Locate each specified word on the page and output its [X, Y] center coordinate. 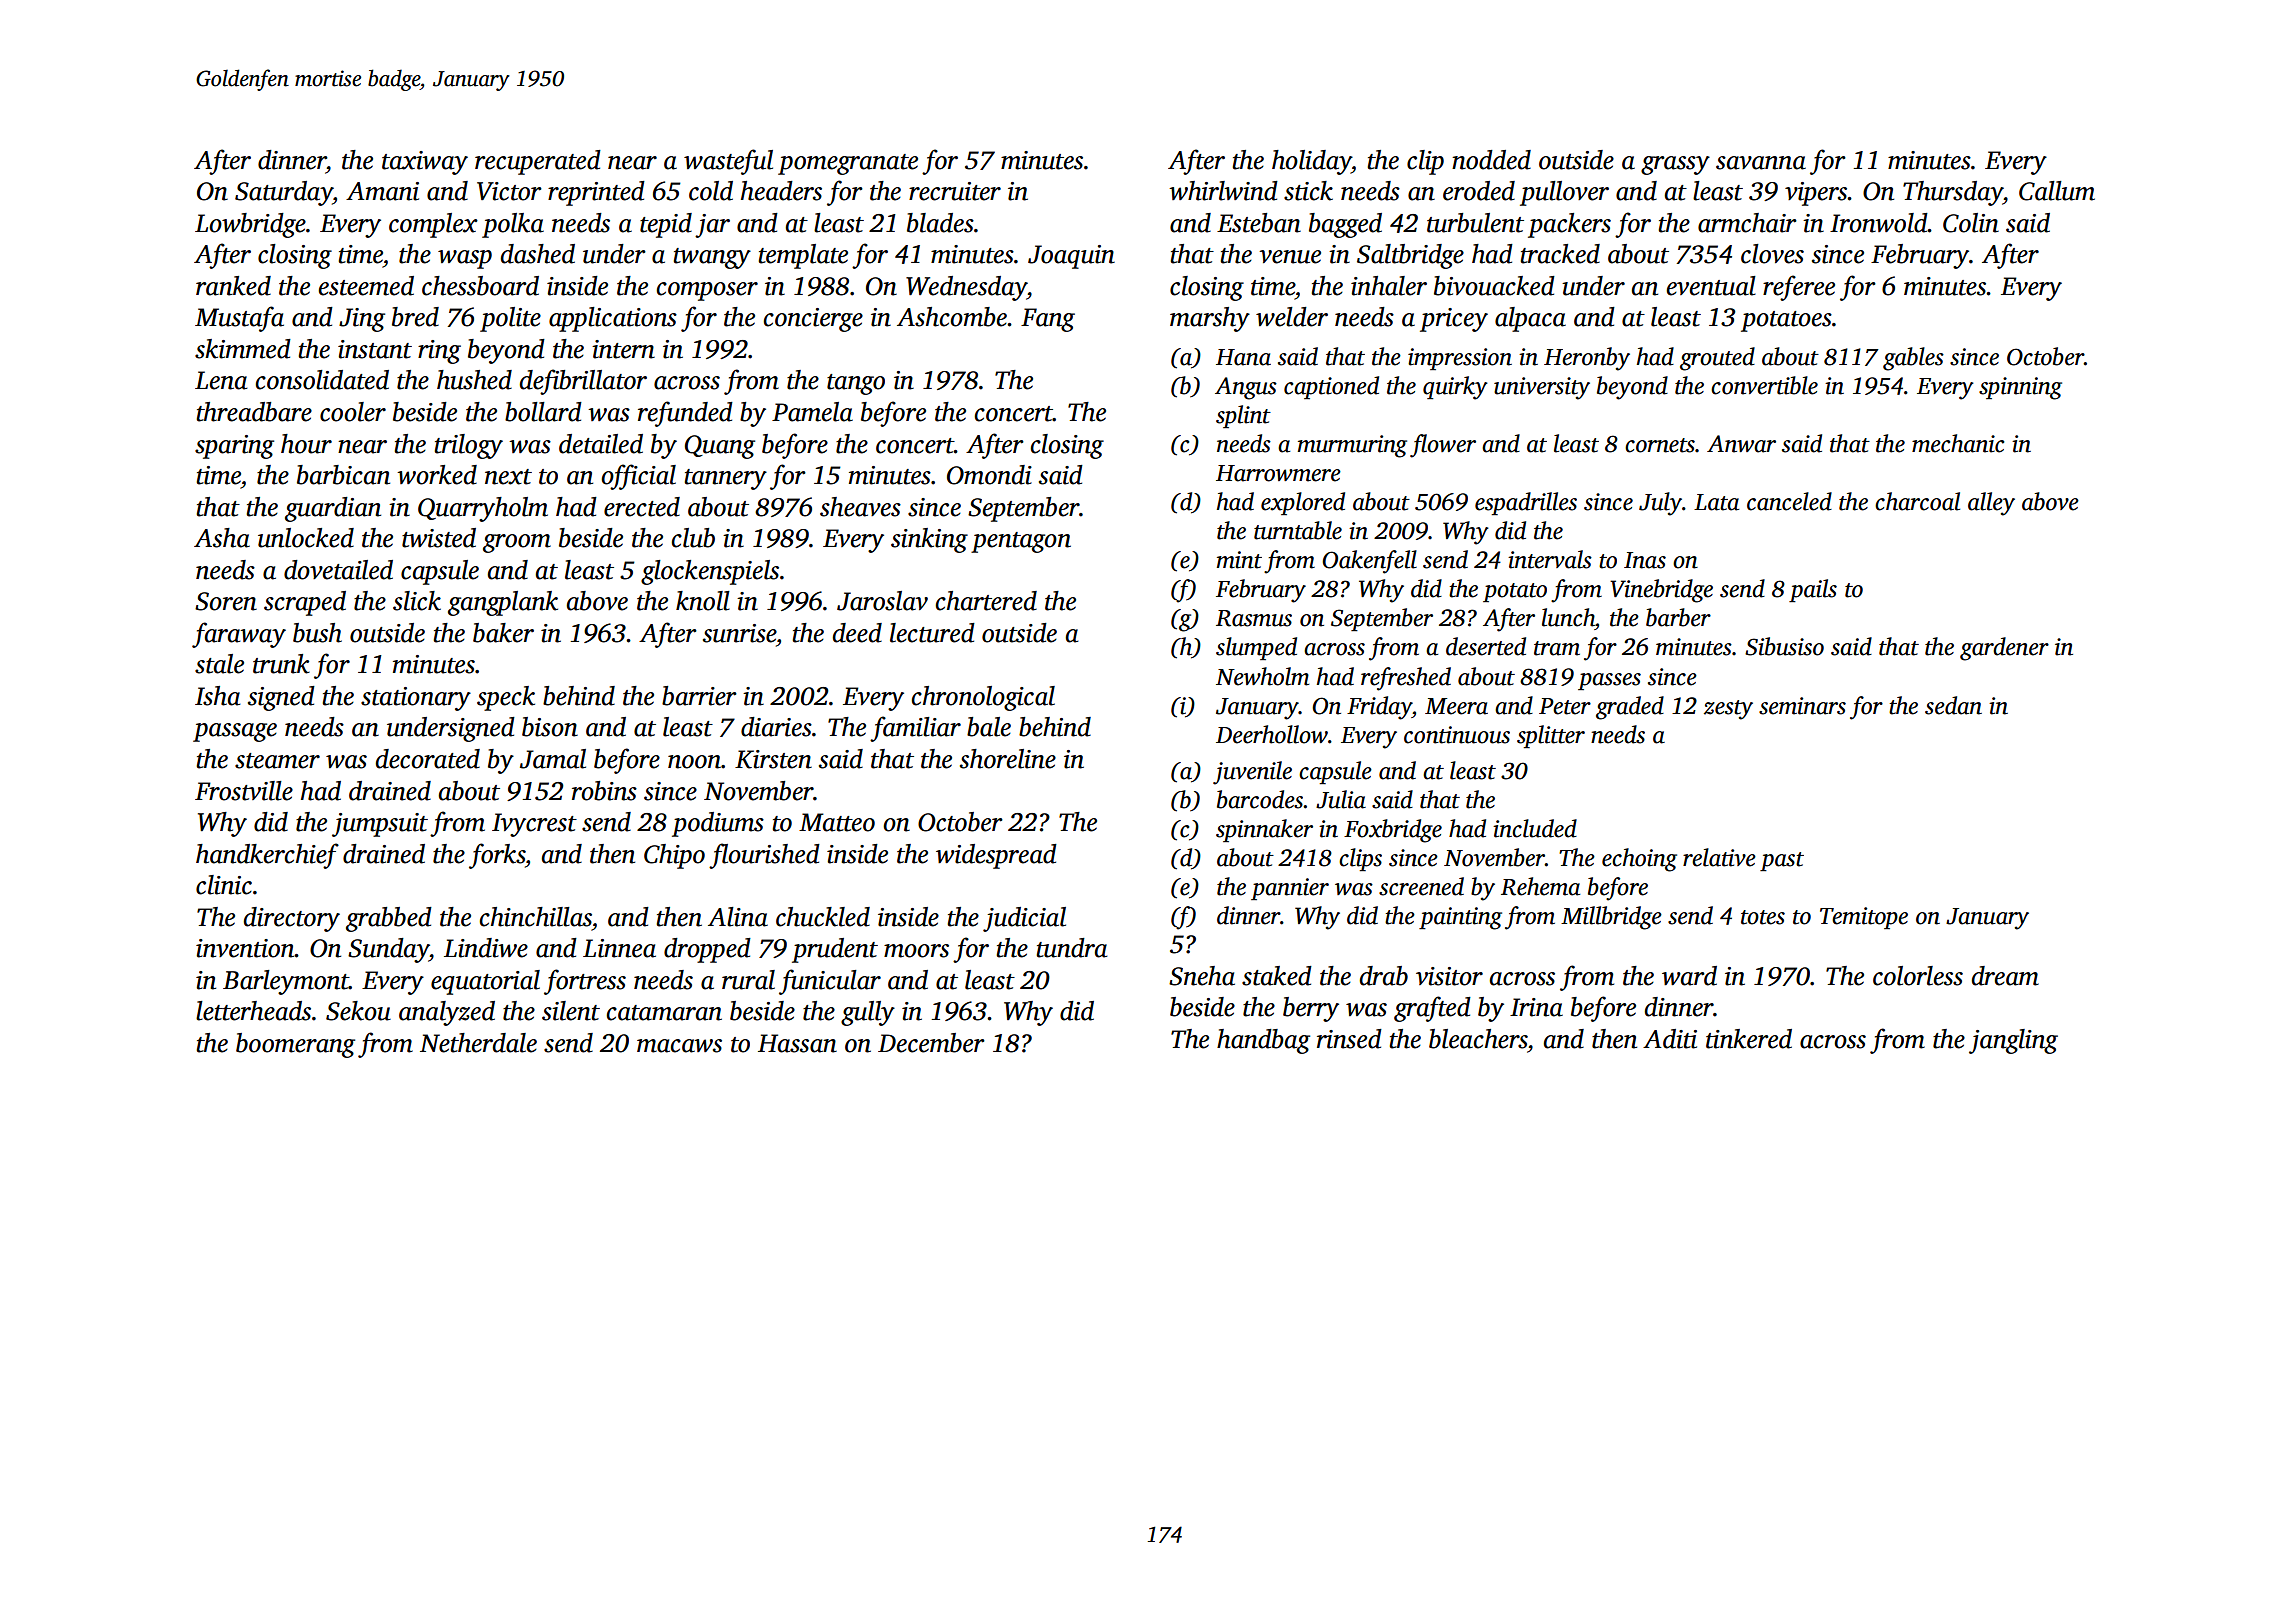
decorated [428, 759]
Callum [2057, 191]
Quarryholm [483, 509]
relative [1719, 857]
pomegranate [848, 164]
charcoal [1917, 501]
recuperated [538, 162]
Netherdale [478, 1043]
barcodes [1260, 799]
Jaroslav [882, 601]
